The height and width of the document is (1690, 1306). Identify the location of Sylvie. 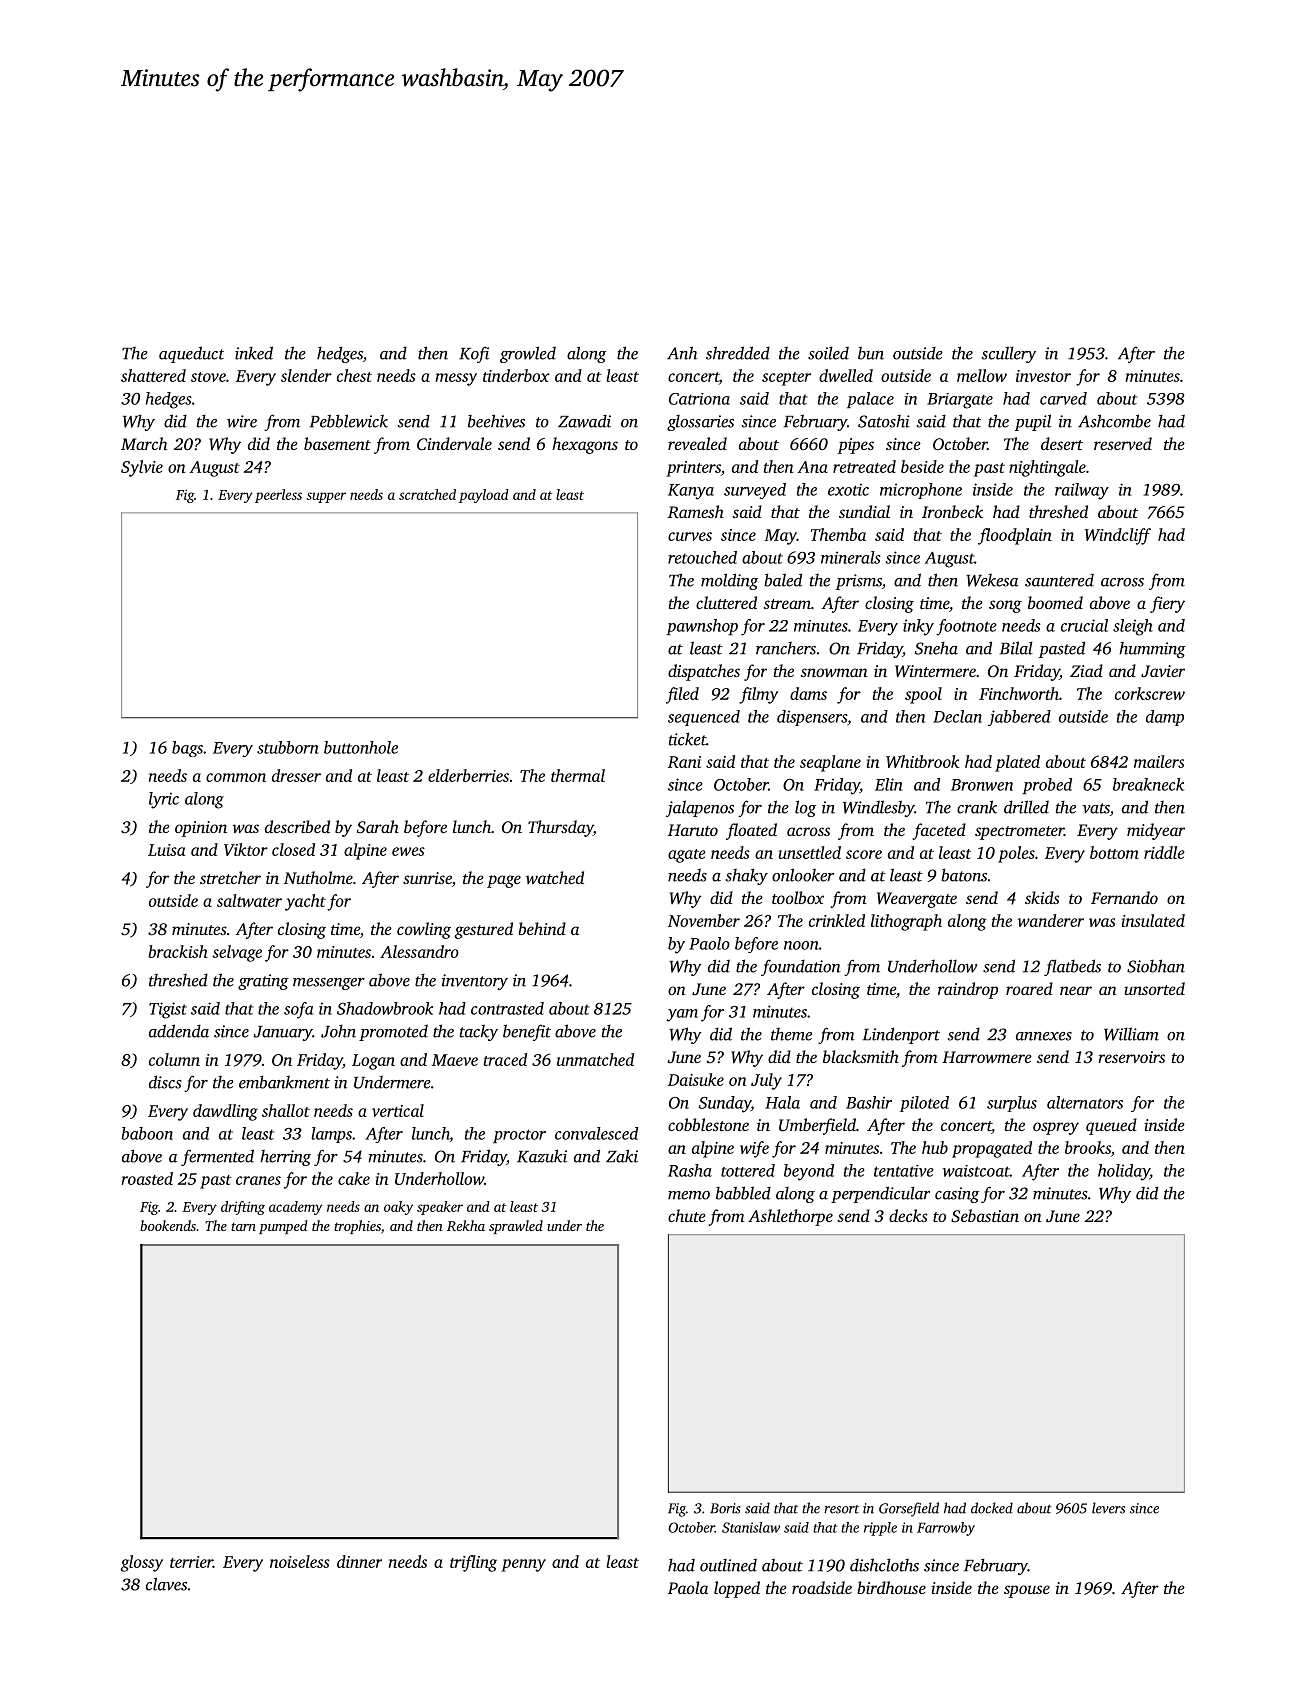
(142, 468).
